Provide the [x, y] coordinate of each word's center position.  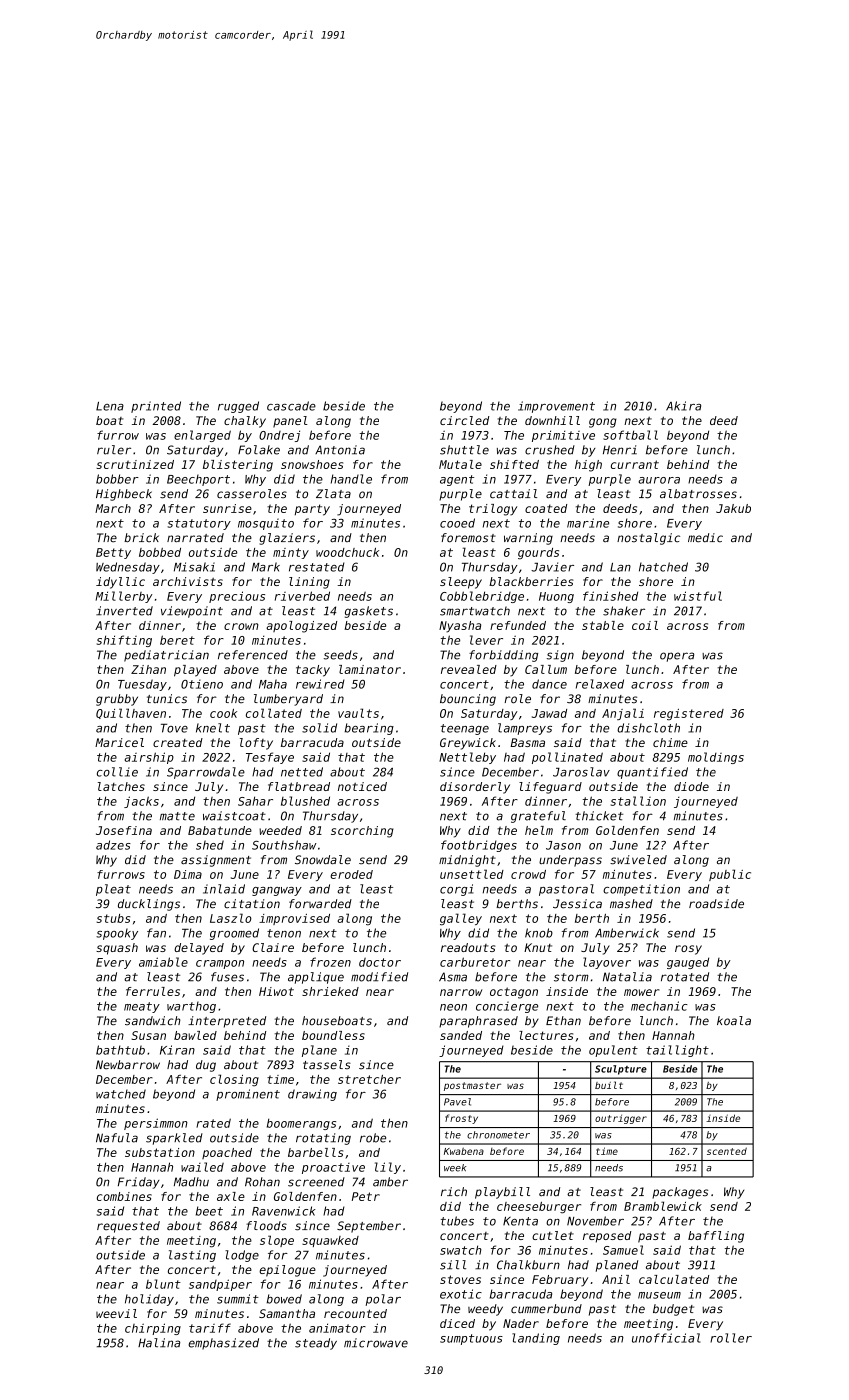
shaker [624, 611]
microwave [376, 1343]
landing [536, 1339]
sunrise [227, 508]
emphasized [223, 1344]
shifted [514, 464]
